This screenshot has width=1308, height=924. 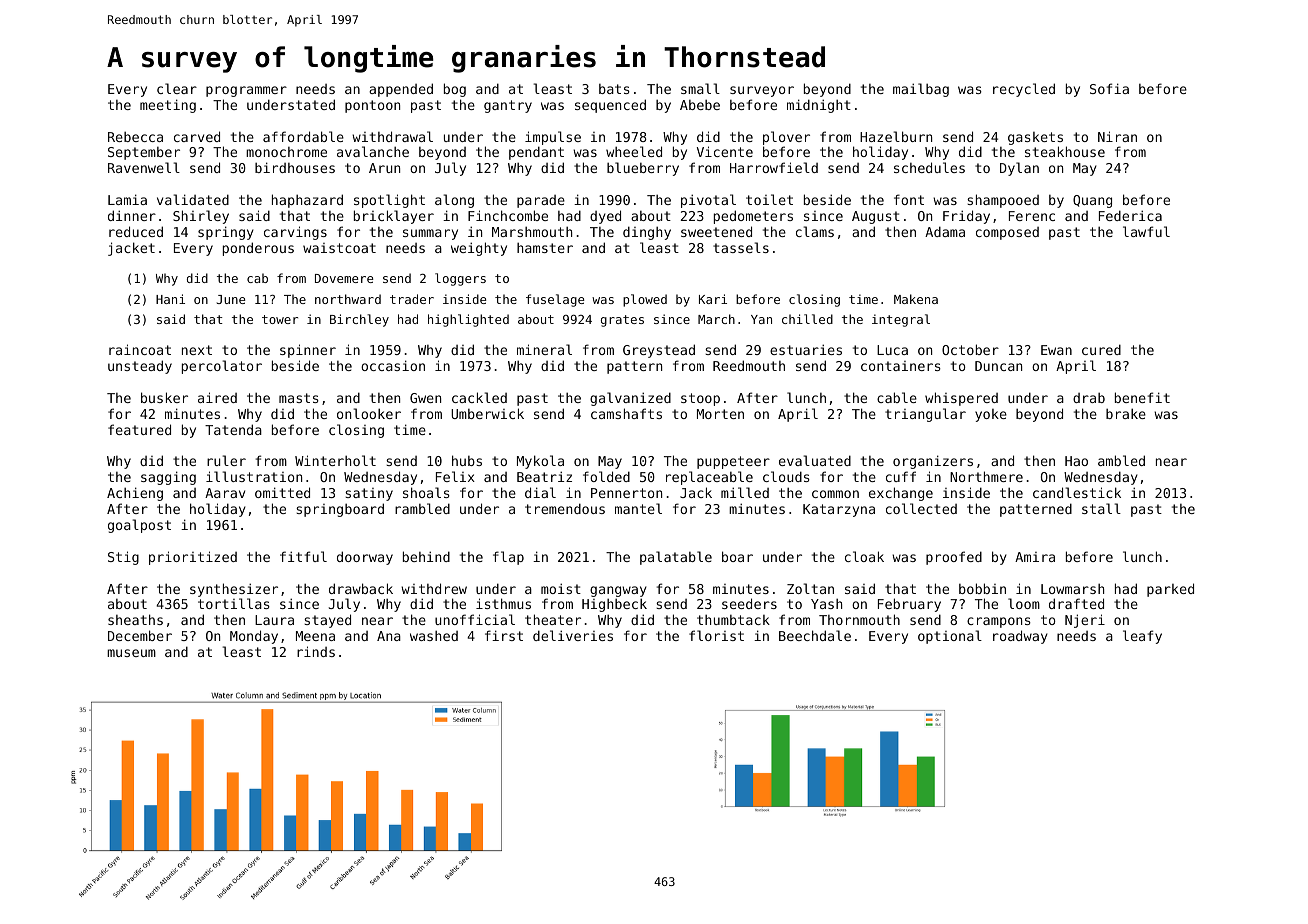 What do you see at coordinates (307, 201) in the screenshot?
I see `haphazard` at bounding box center [307, 201].
